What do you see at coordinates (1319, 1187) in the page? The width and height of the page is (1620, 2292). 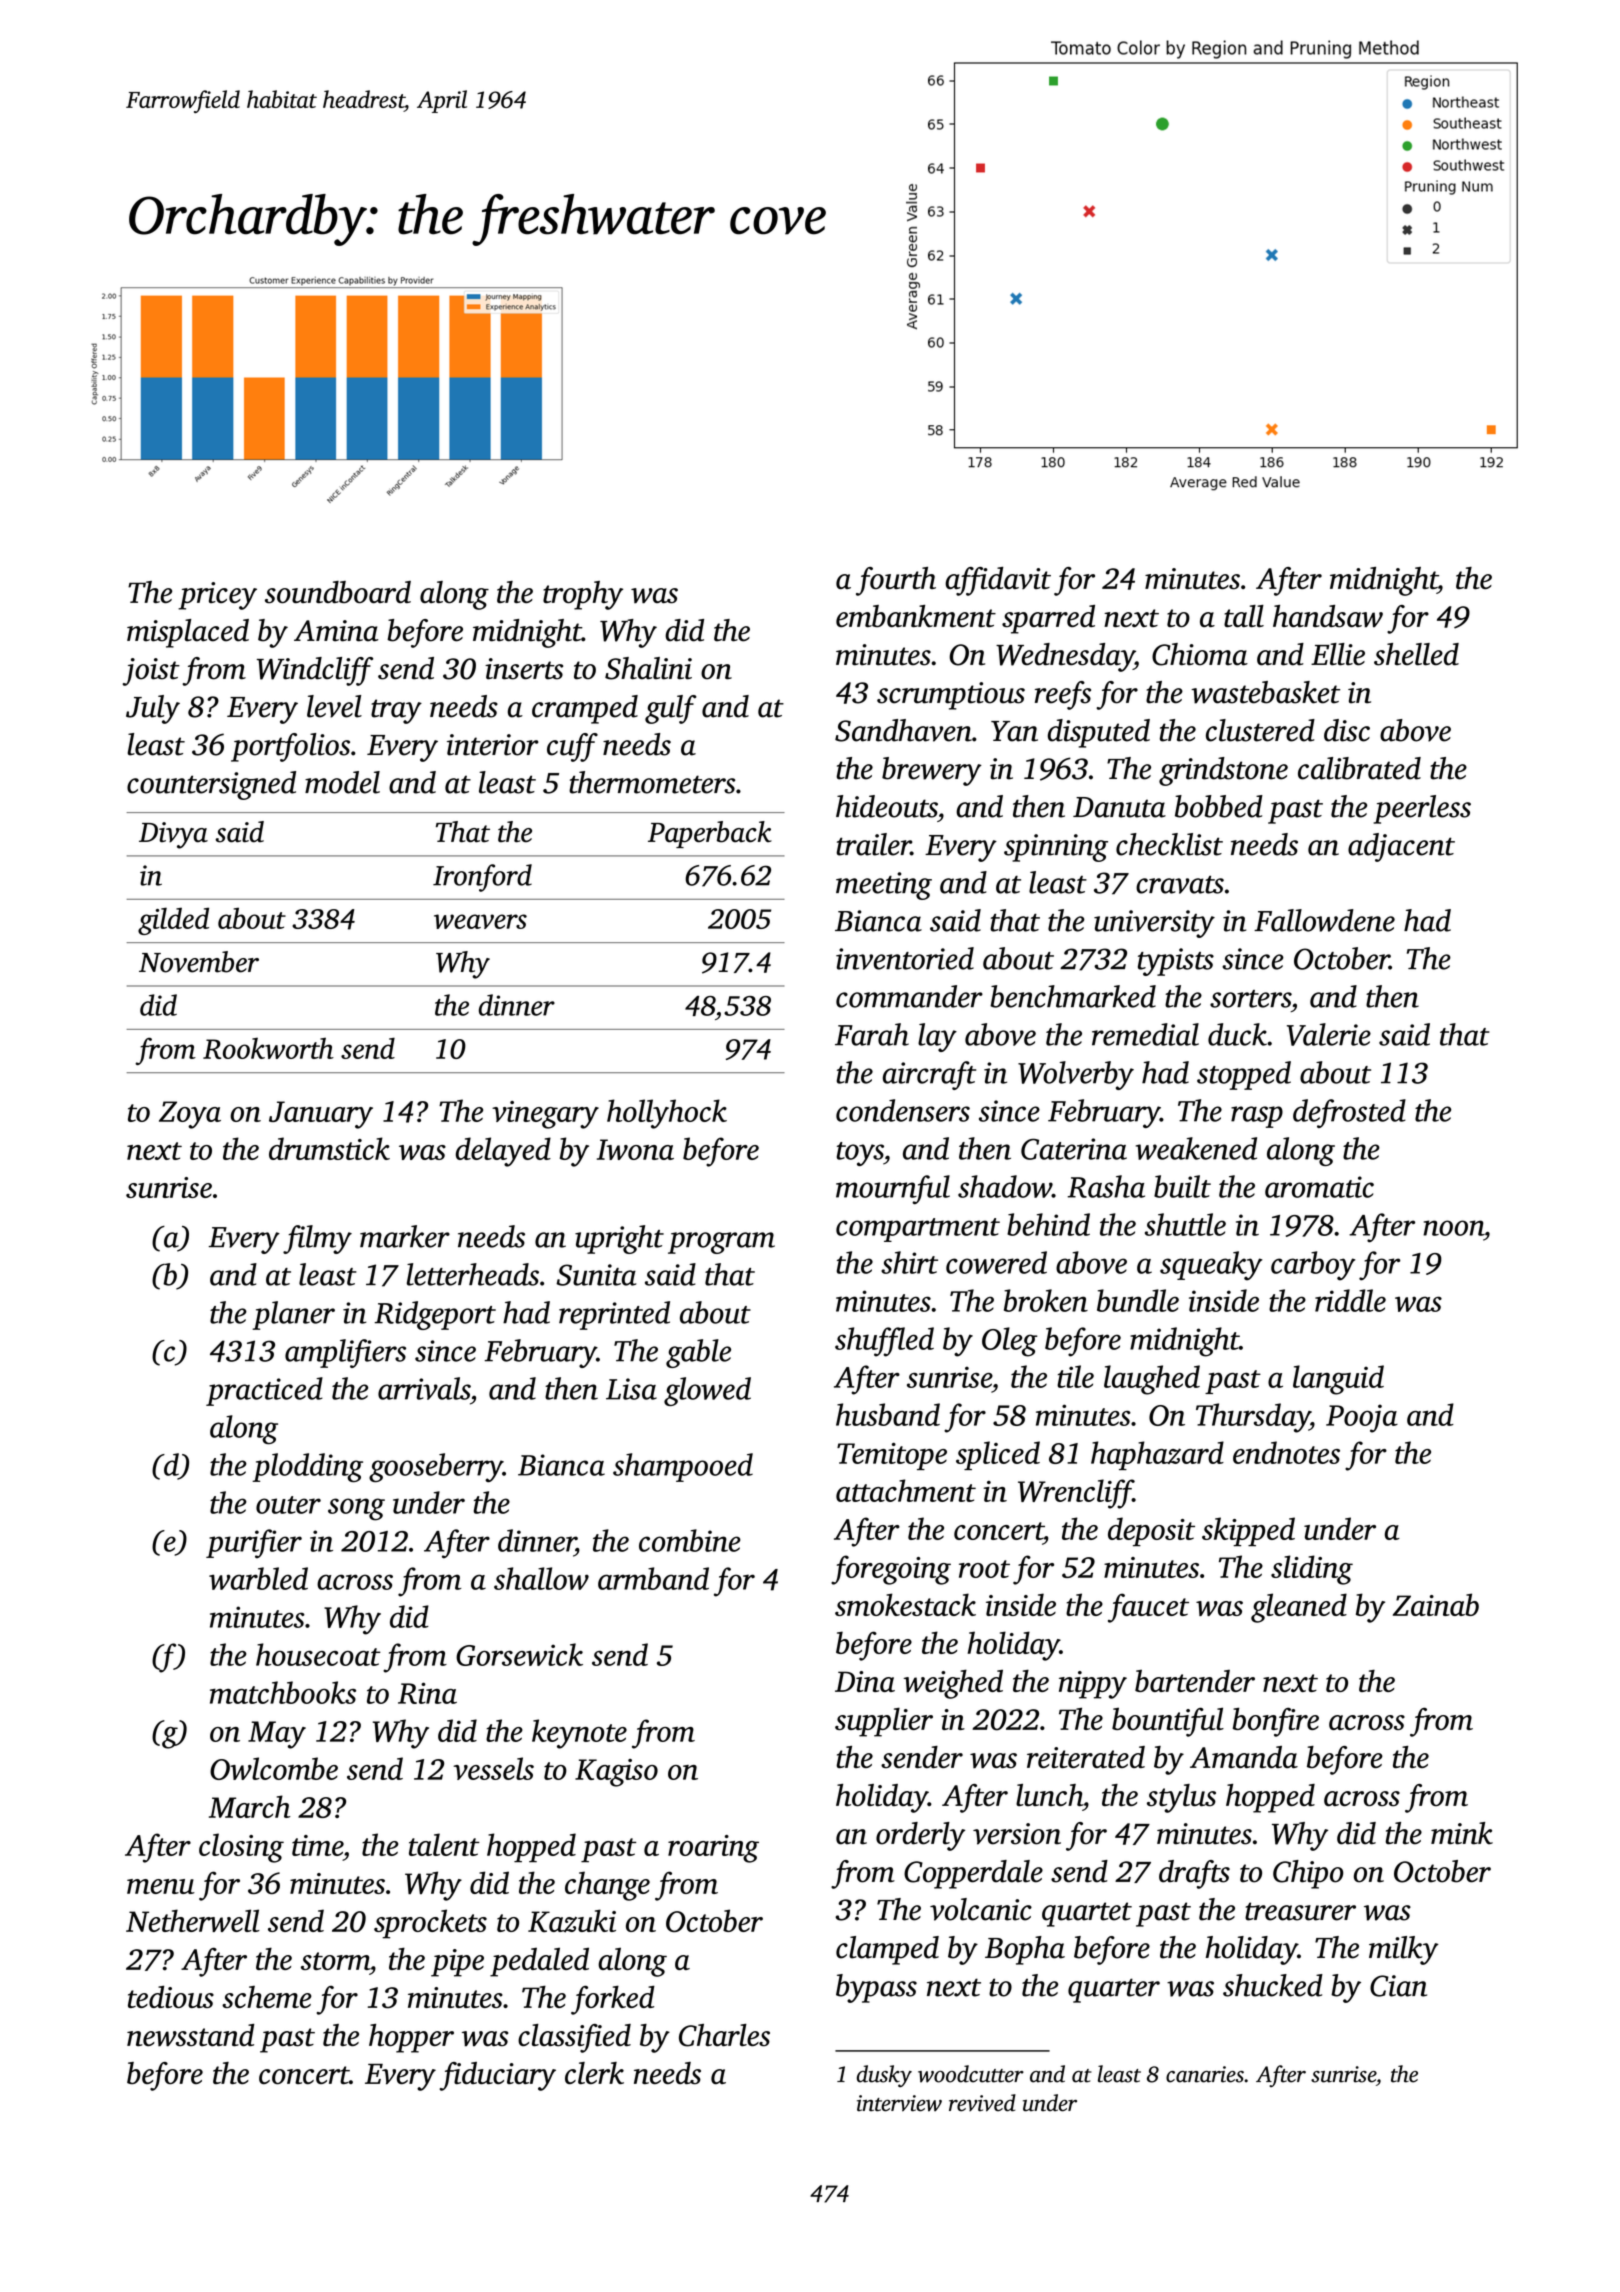 I see `aromatic` at bounding box center [1319, 1187].
